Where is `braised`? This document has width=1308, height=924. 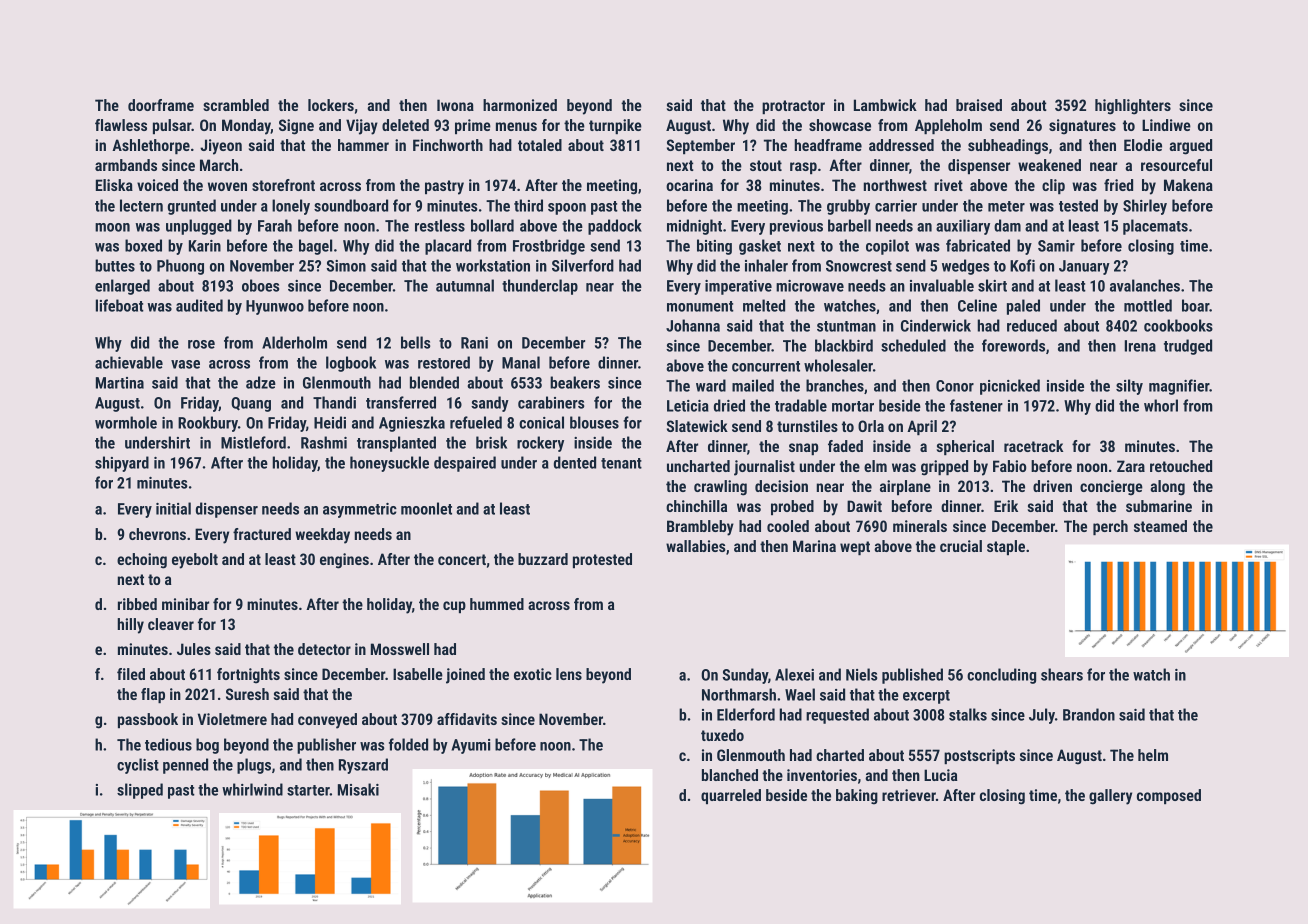 braised is located at coordinates (979, 105).
